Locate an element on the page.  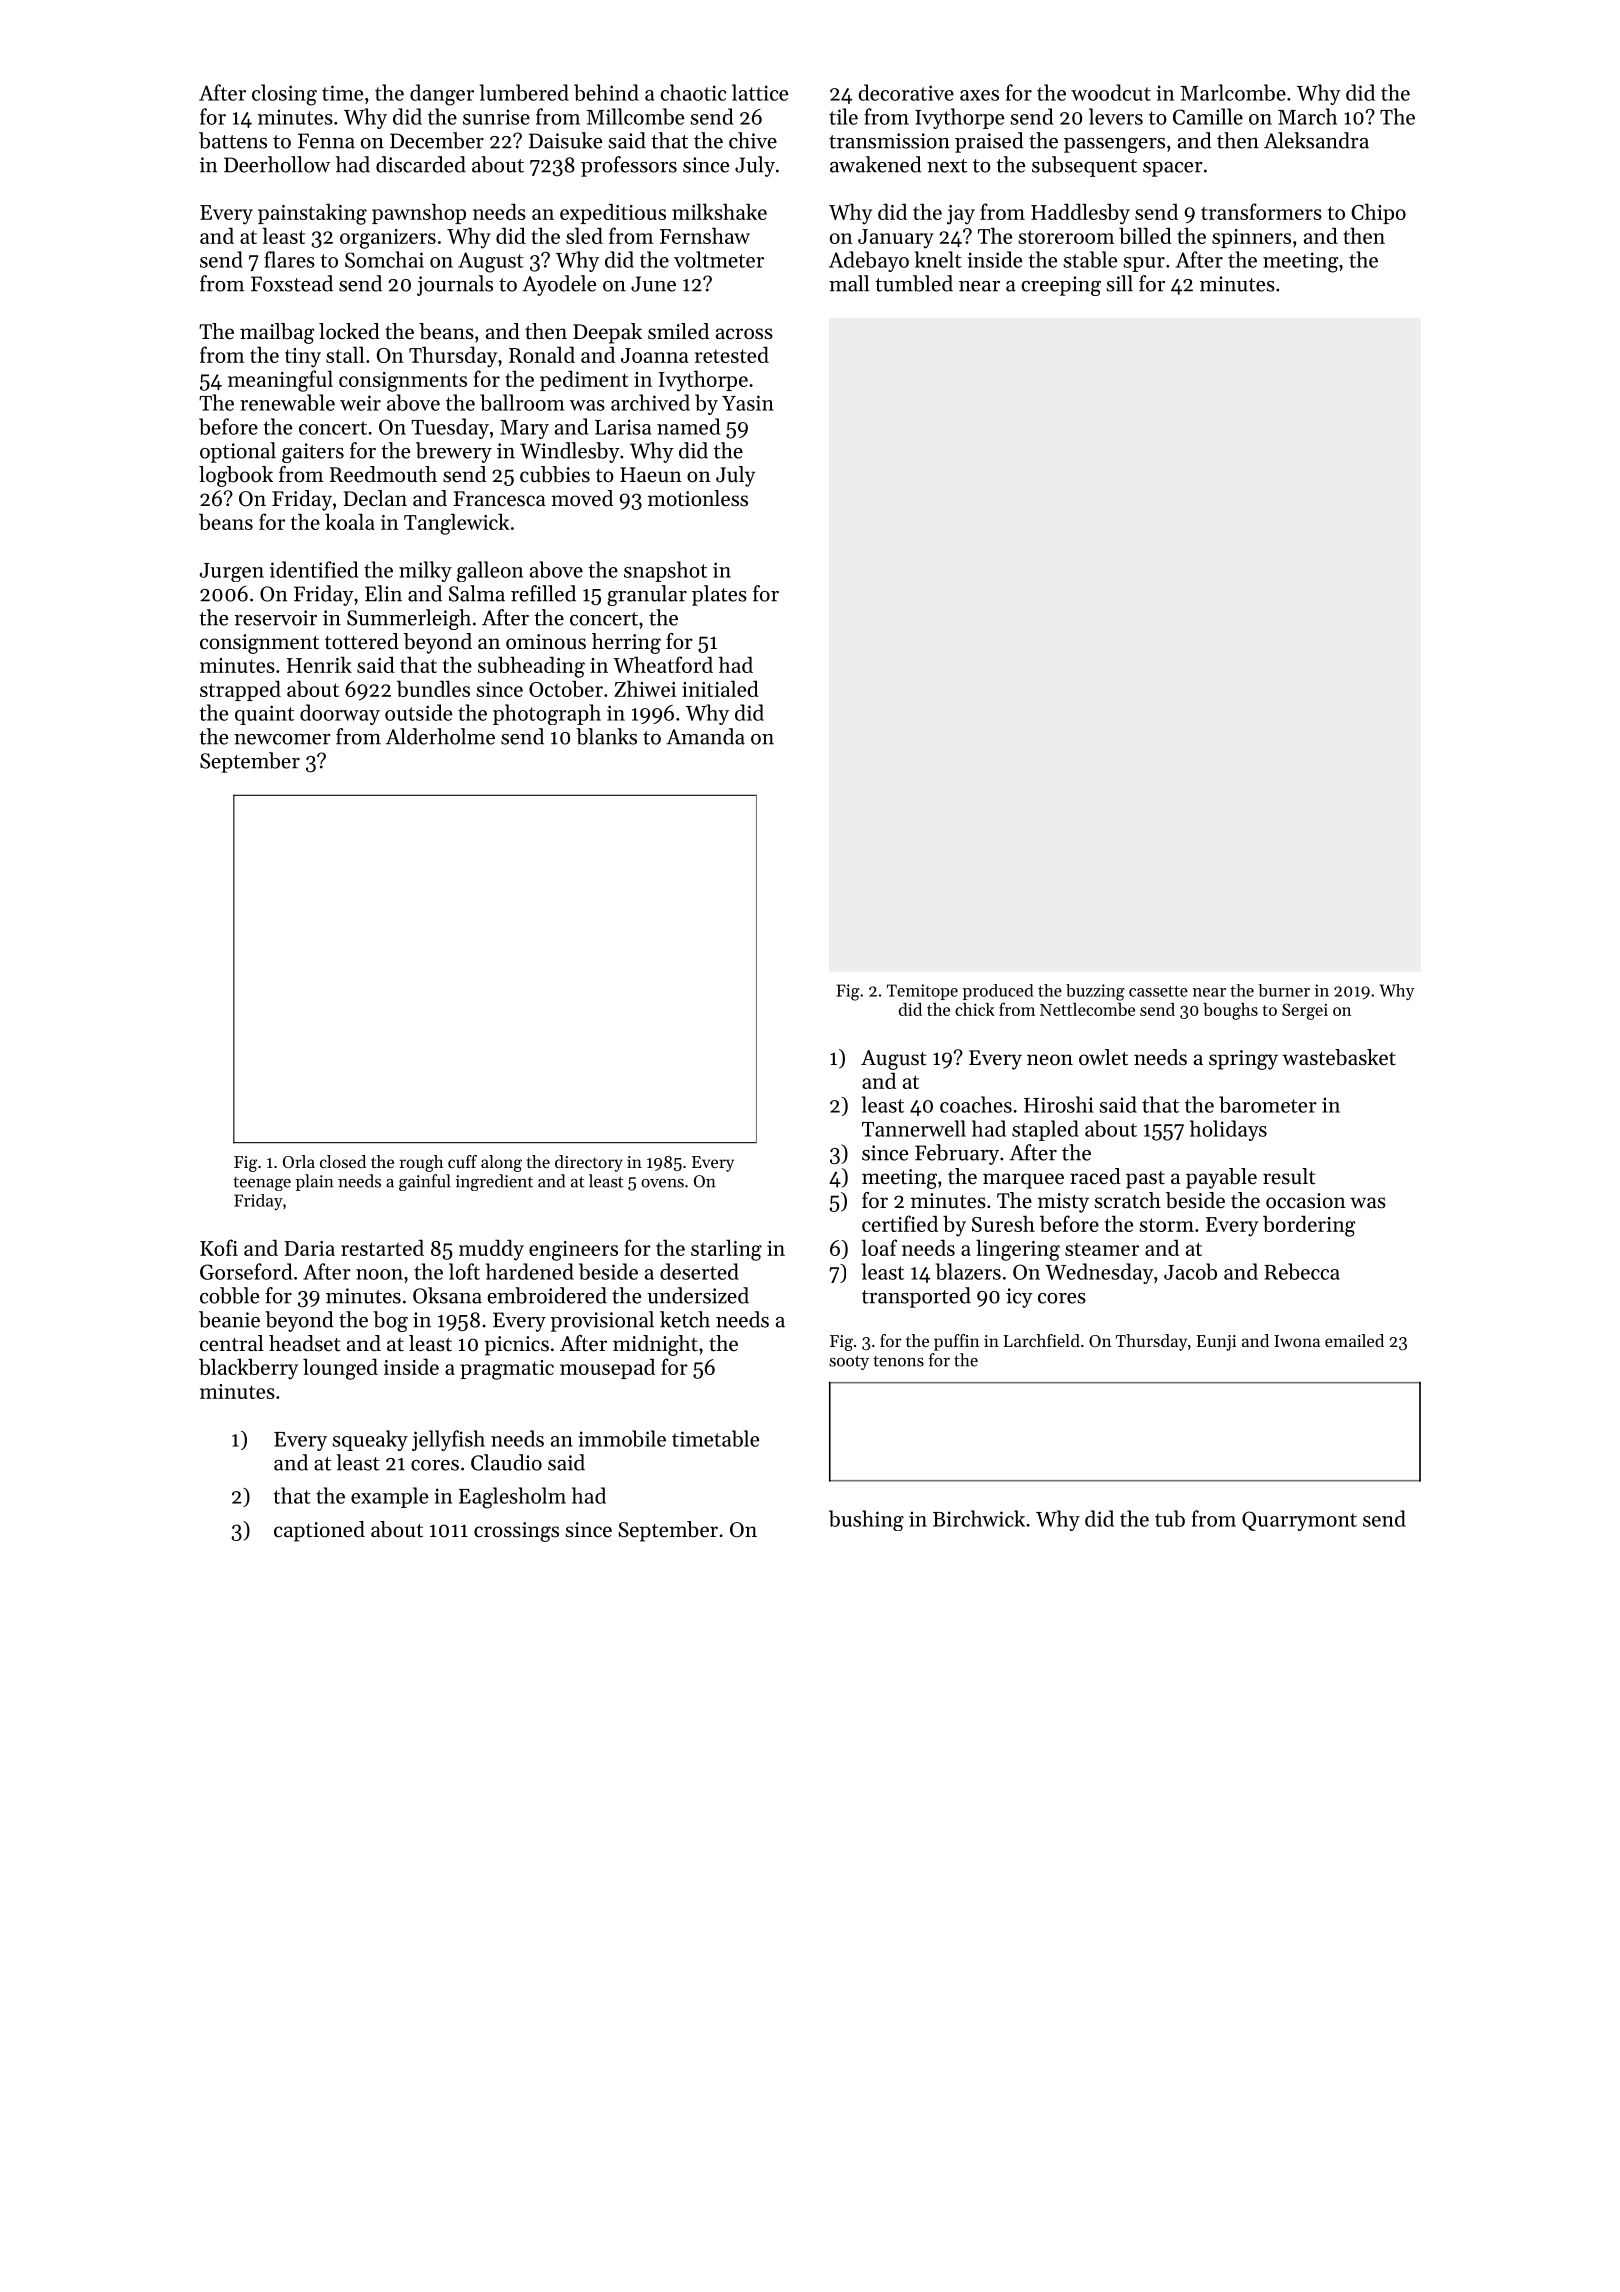
buzzing is located at coordinates (1095, 992).
